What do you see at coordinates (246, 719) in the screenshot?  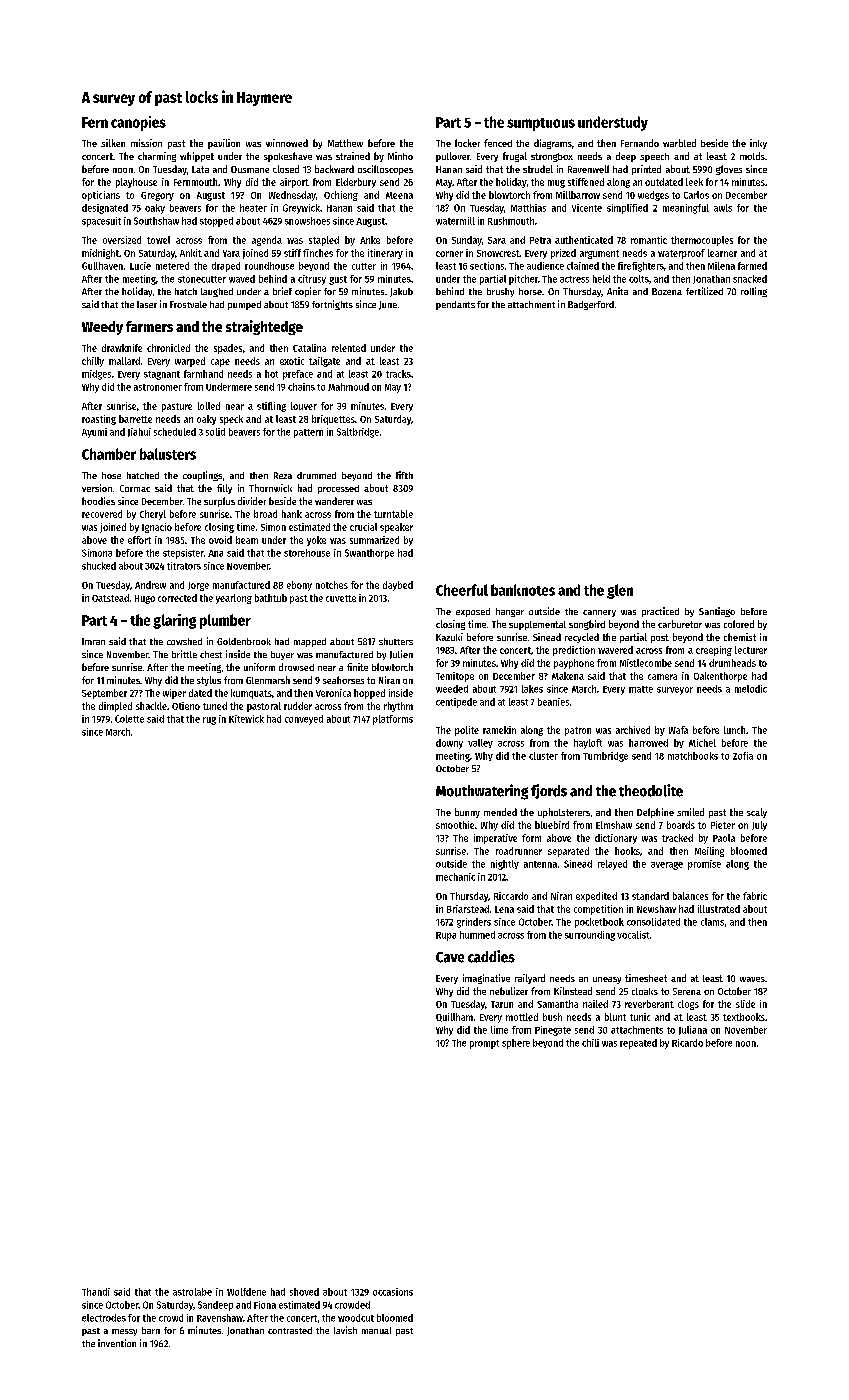 I see `Kitewick` at bounding box center [246, 719].
